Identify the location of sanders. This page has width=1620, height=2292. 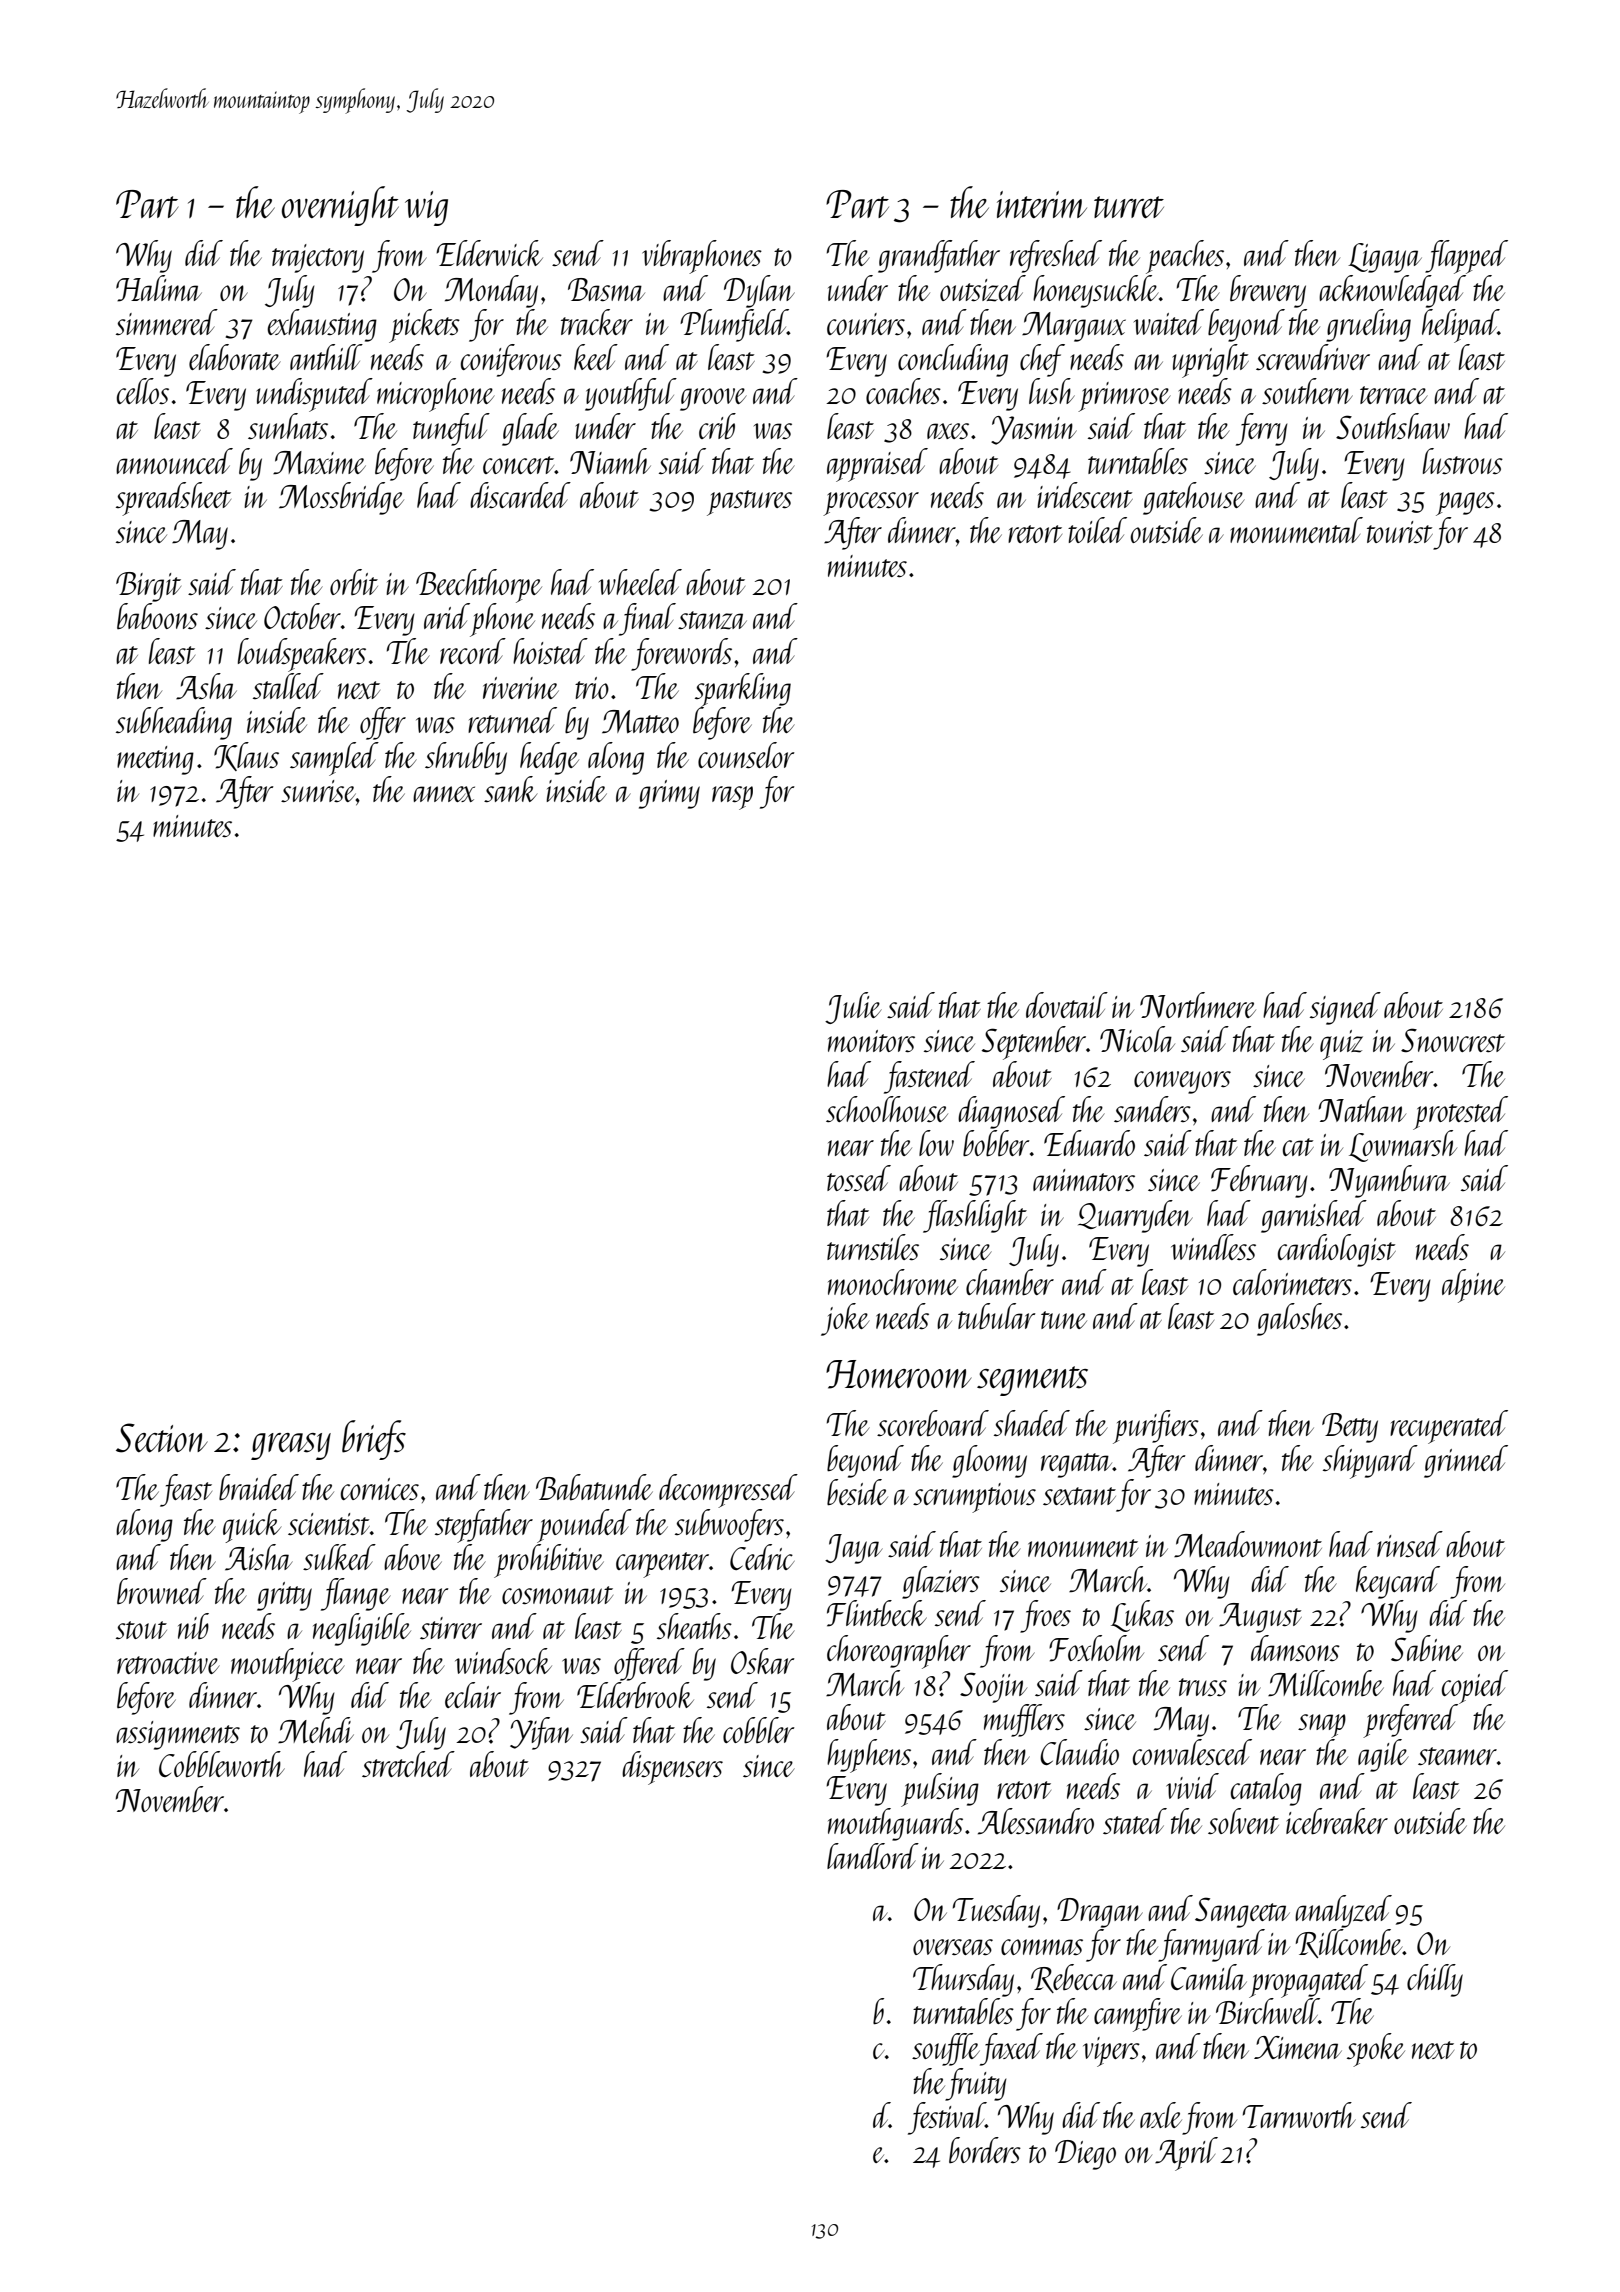
(1152, 1109).
